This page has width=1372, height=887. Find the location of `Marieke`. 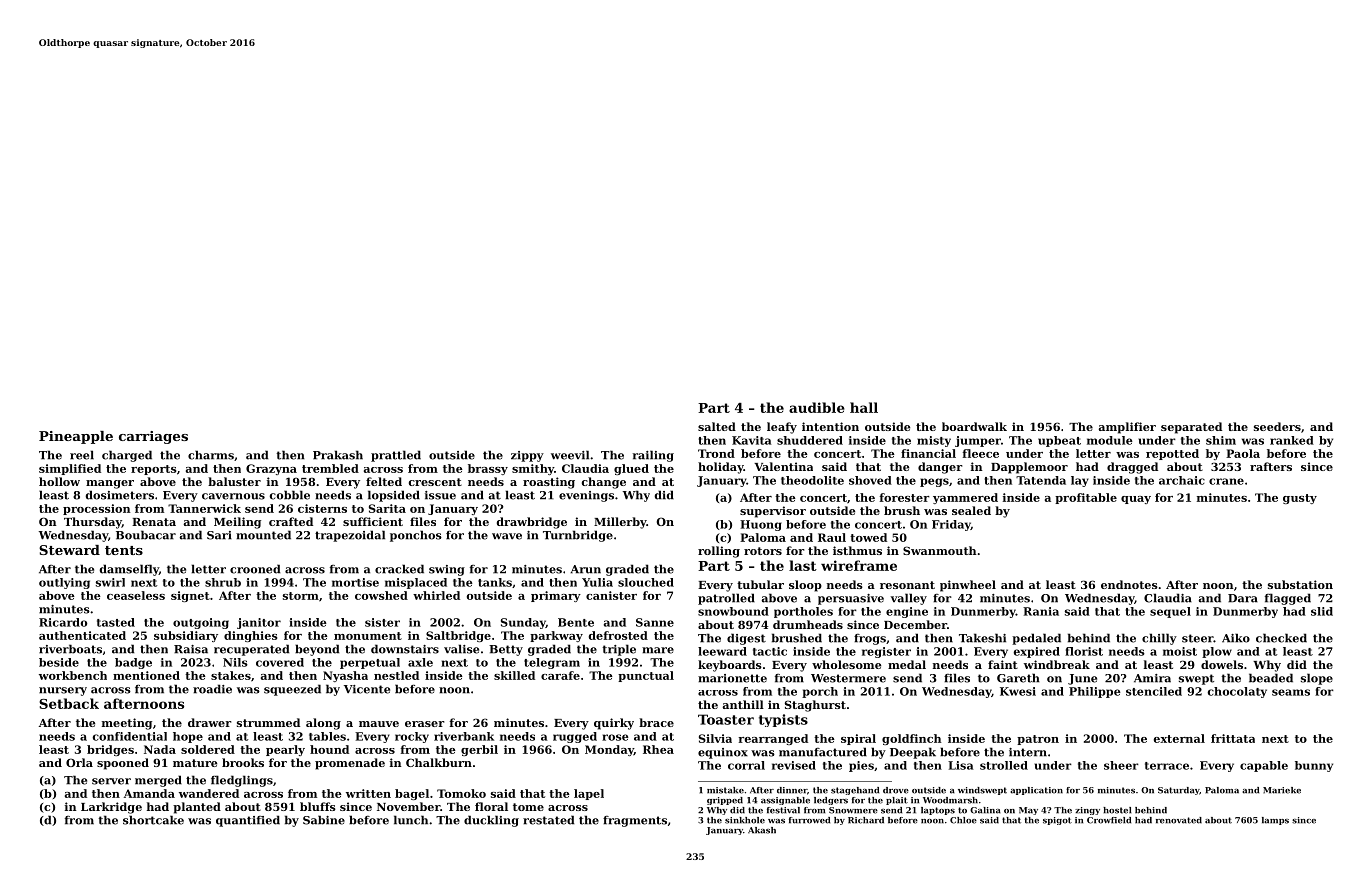

Marieke is located at coordinates (1282, 790).
